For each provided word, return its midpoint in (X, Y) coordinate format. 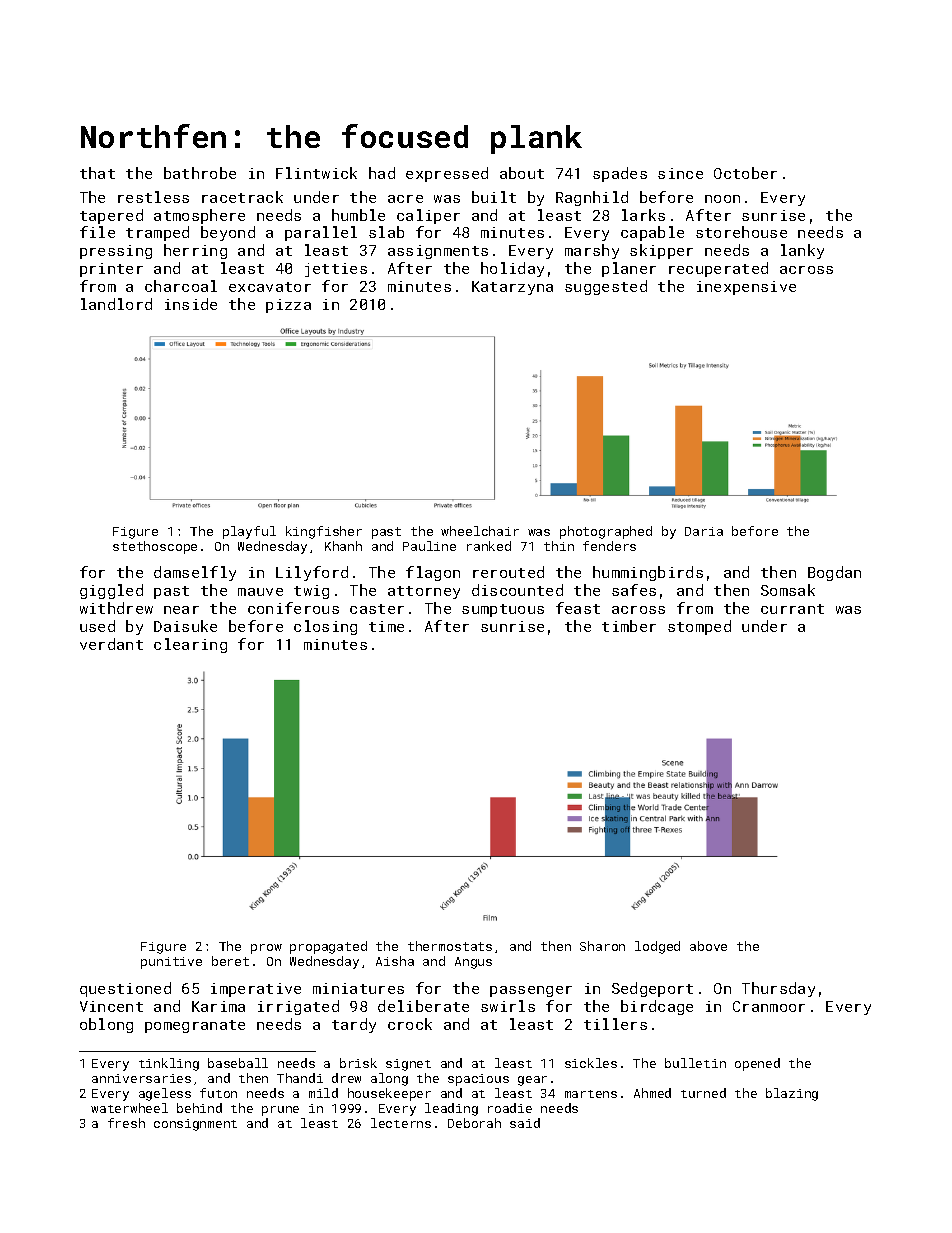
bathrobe (200, 173)
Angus (473, 963)
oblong (106, 1025)
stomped (699, 627)
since (680, 173)
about (522, 173)
